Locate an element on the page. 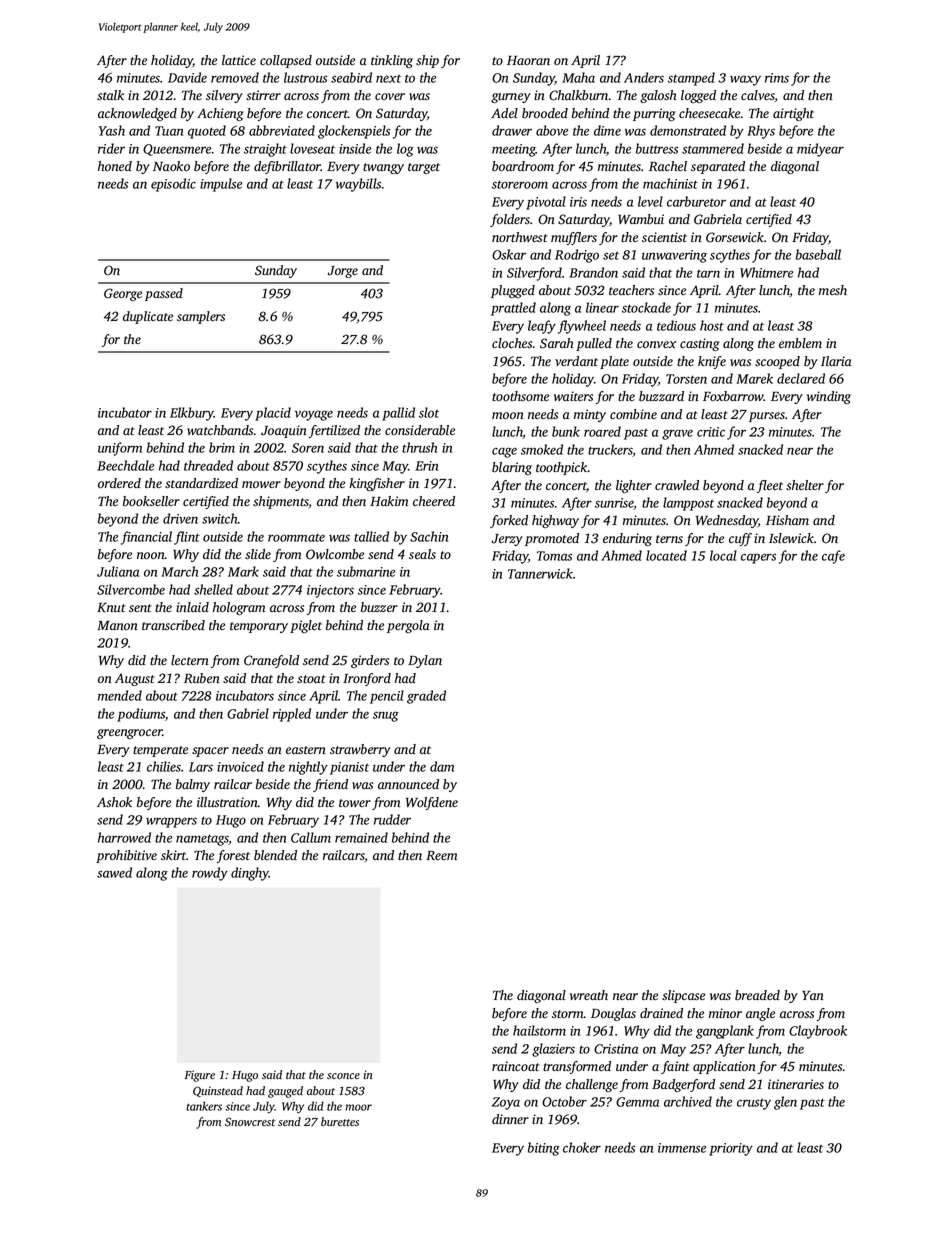  stalk is located at coordinates (110, 95).
